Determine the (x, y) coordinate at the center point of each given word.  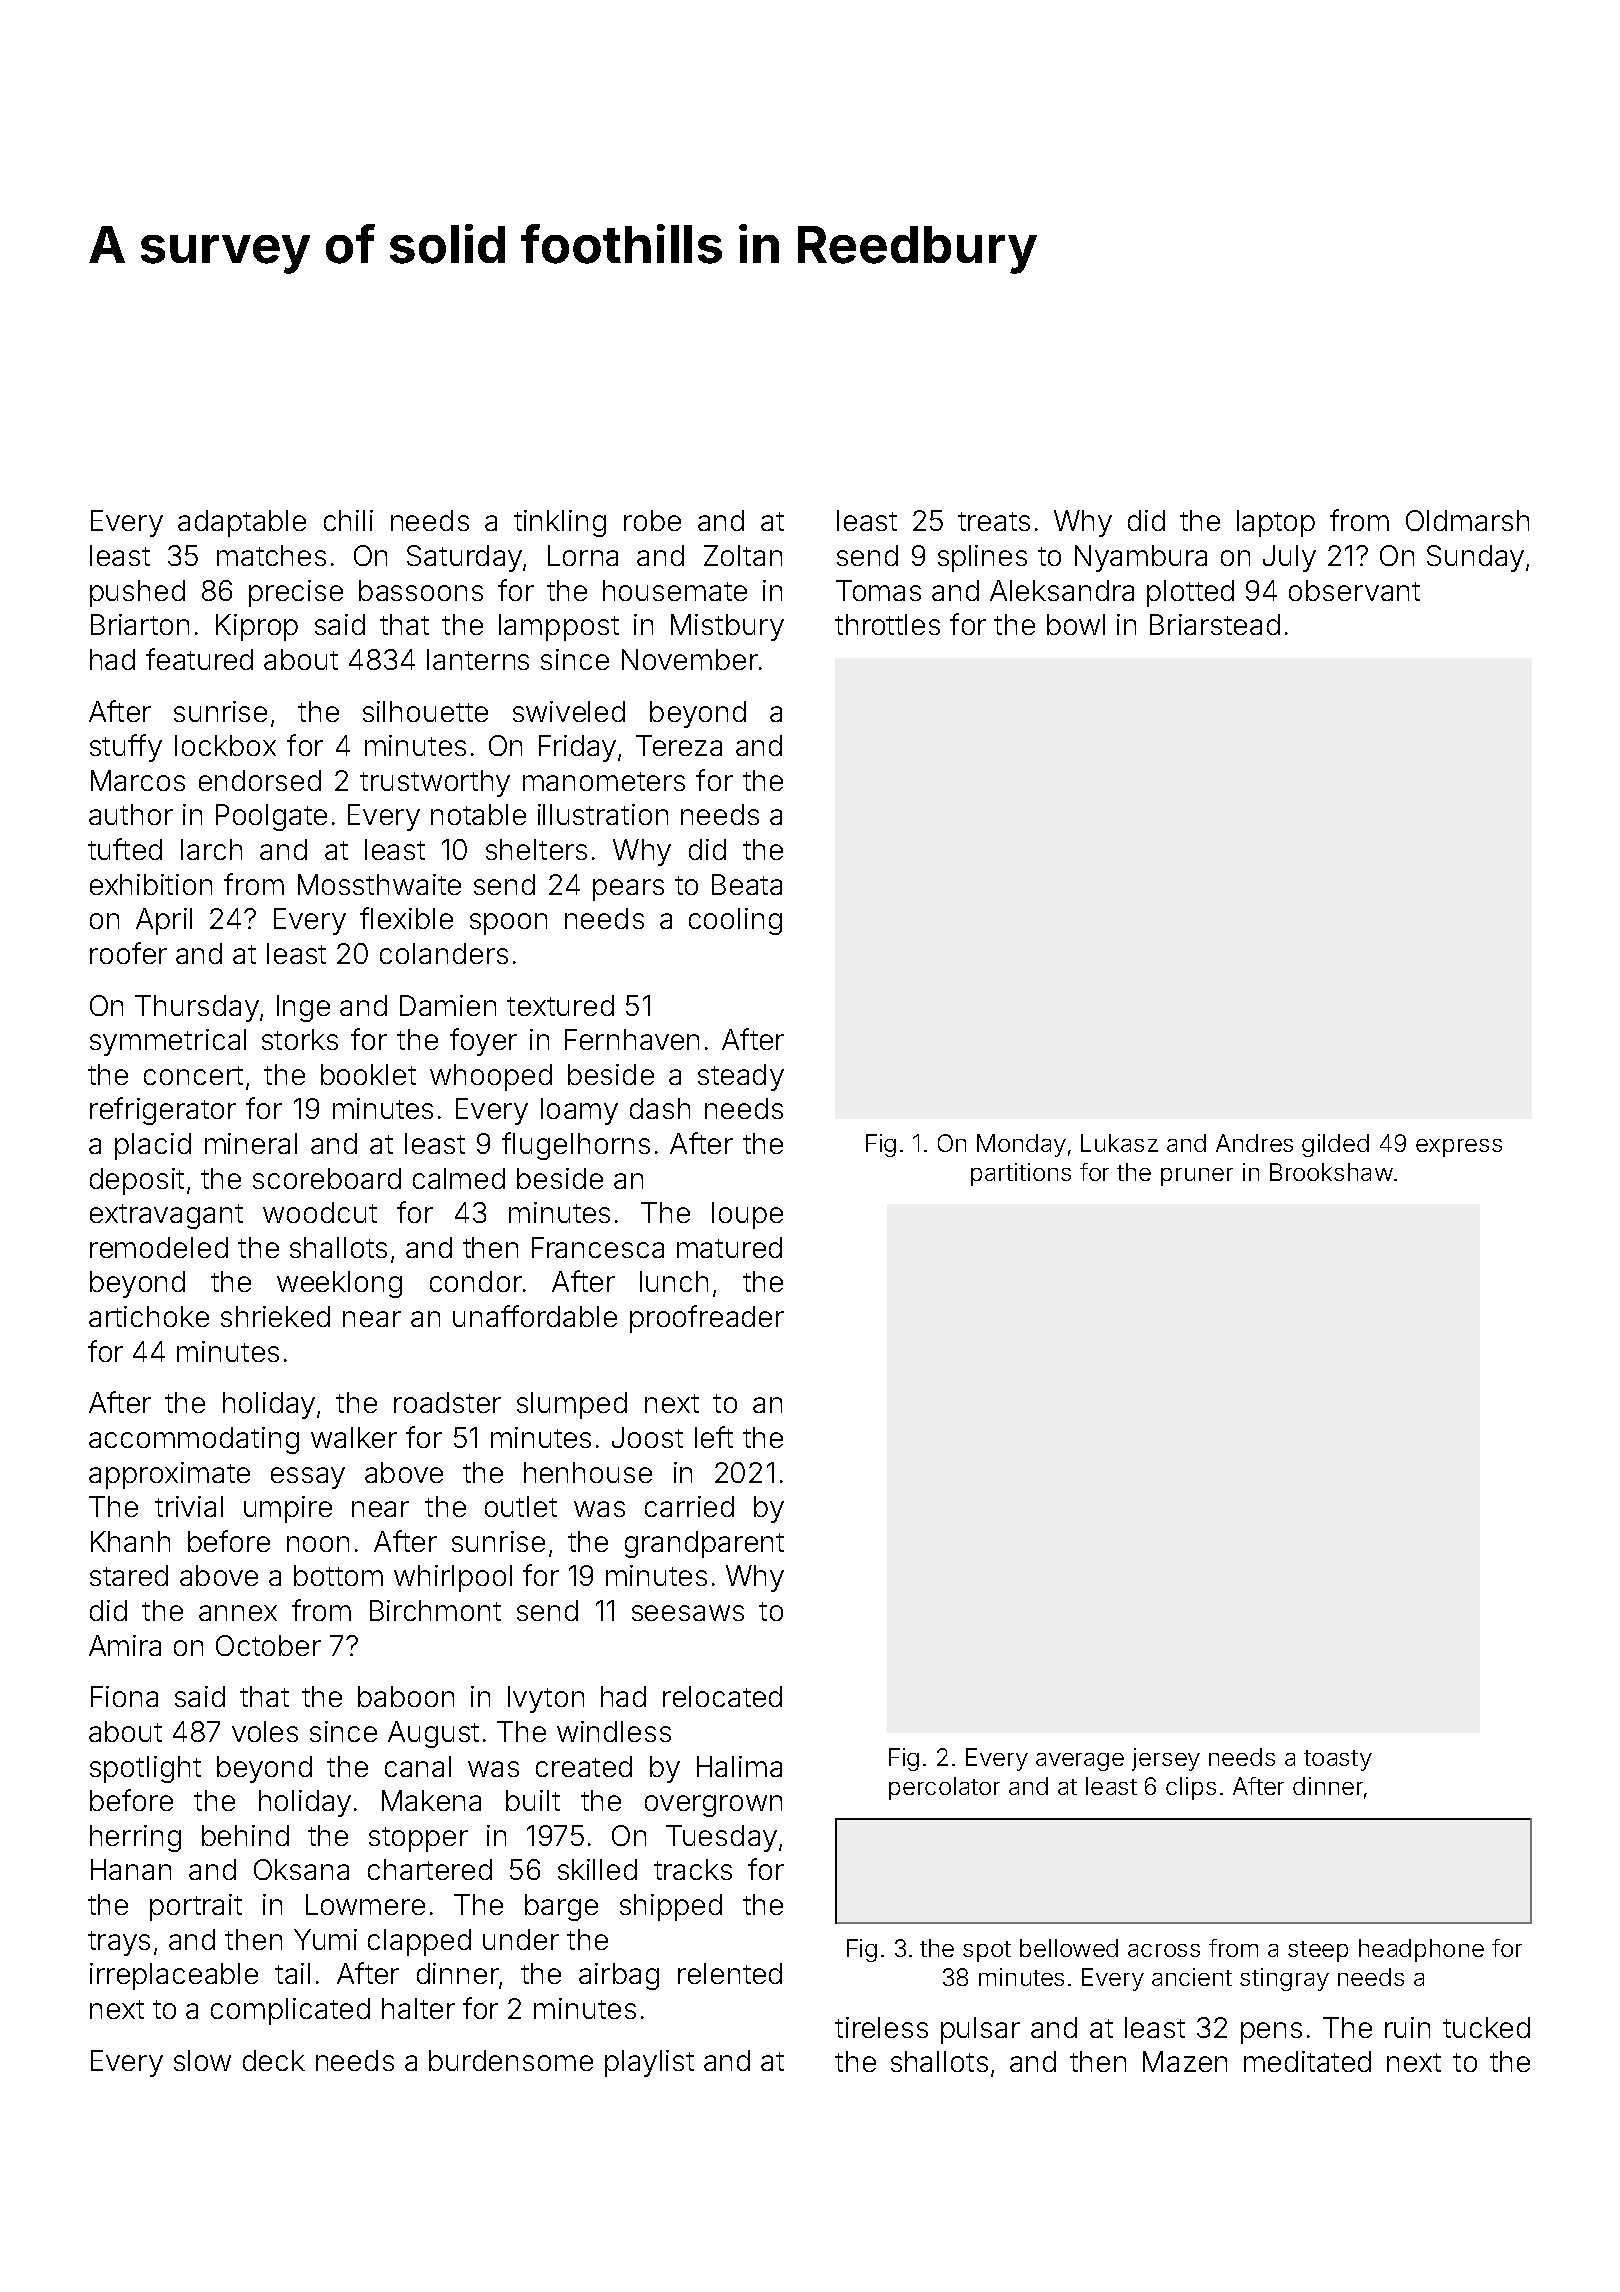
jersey (1166, 1759)
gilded (1335, 1145)
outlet (521, 1506)
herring (135, 1838)
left (714, 1437)
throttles (887, 624)
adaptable (242, 523)
